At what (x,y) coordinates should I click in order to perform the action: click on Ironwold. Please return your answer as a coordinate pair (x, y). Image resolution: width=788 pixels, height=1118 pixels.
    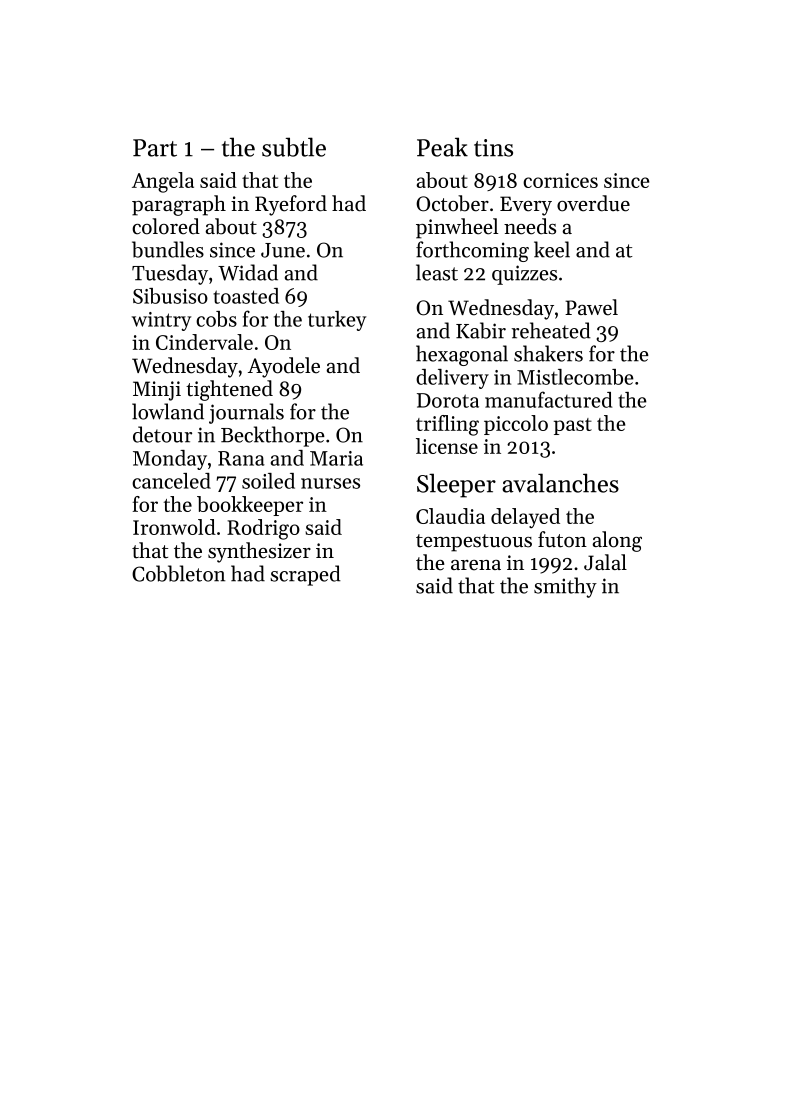
    Looking at the image, I should click on (174, 527).
